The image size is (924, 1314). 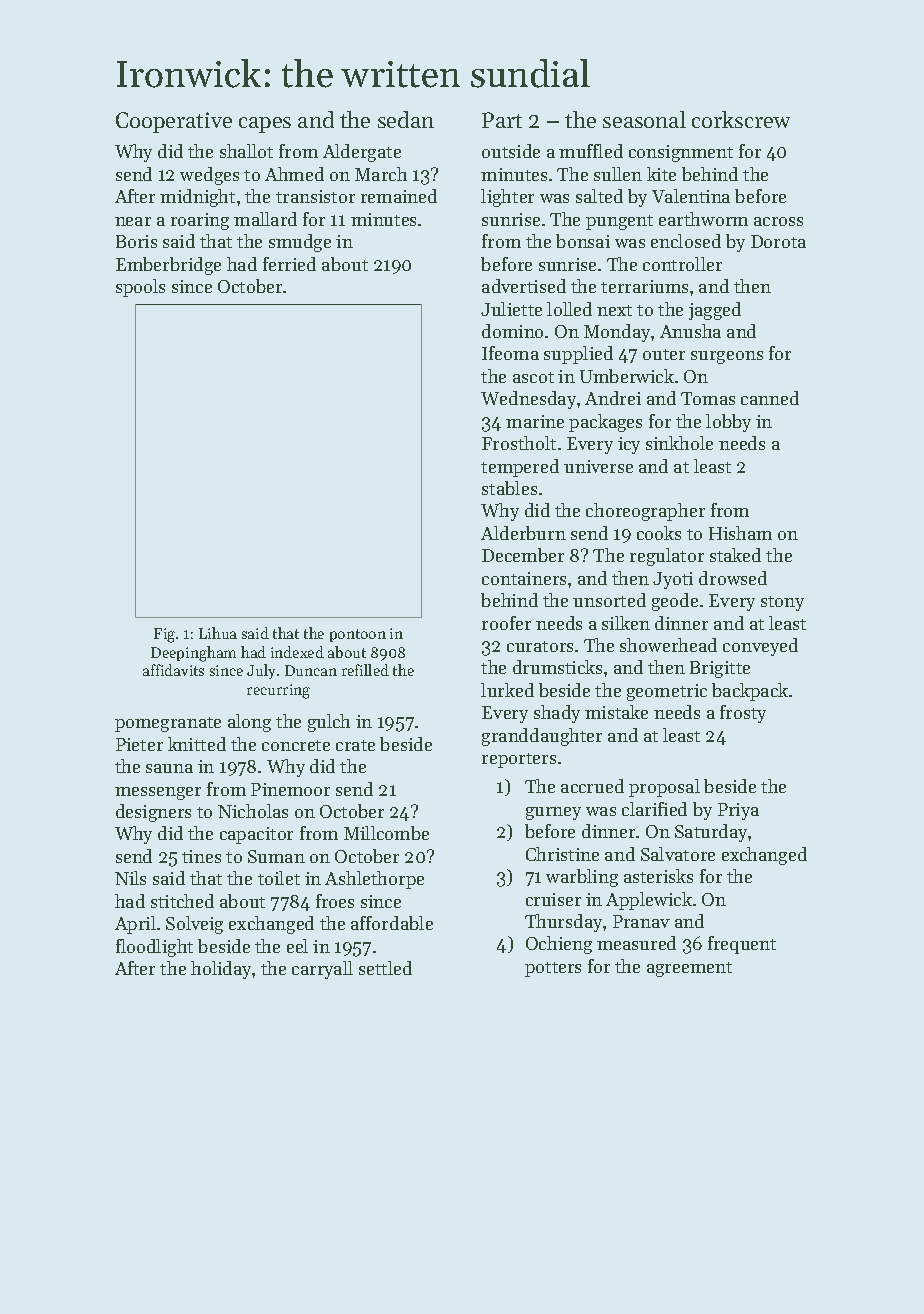 What do you see at coordinates (675, 602) in the page?
I see `geode` at bounding box center [675, 602].
